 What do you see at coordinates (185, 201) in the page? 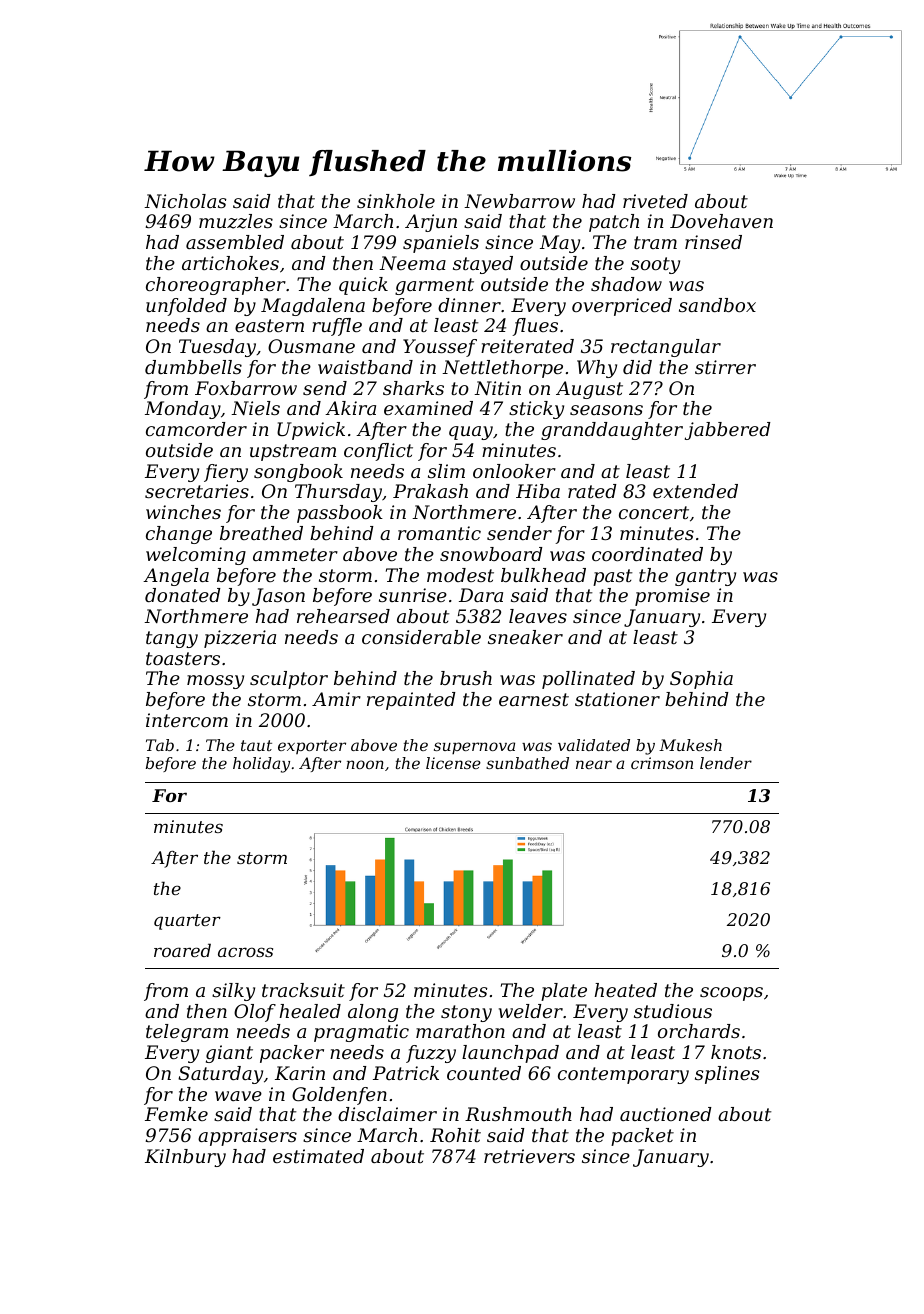
I see `Nicholas` at bounding box center [185, 201].
